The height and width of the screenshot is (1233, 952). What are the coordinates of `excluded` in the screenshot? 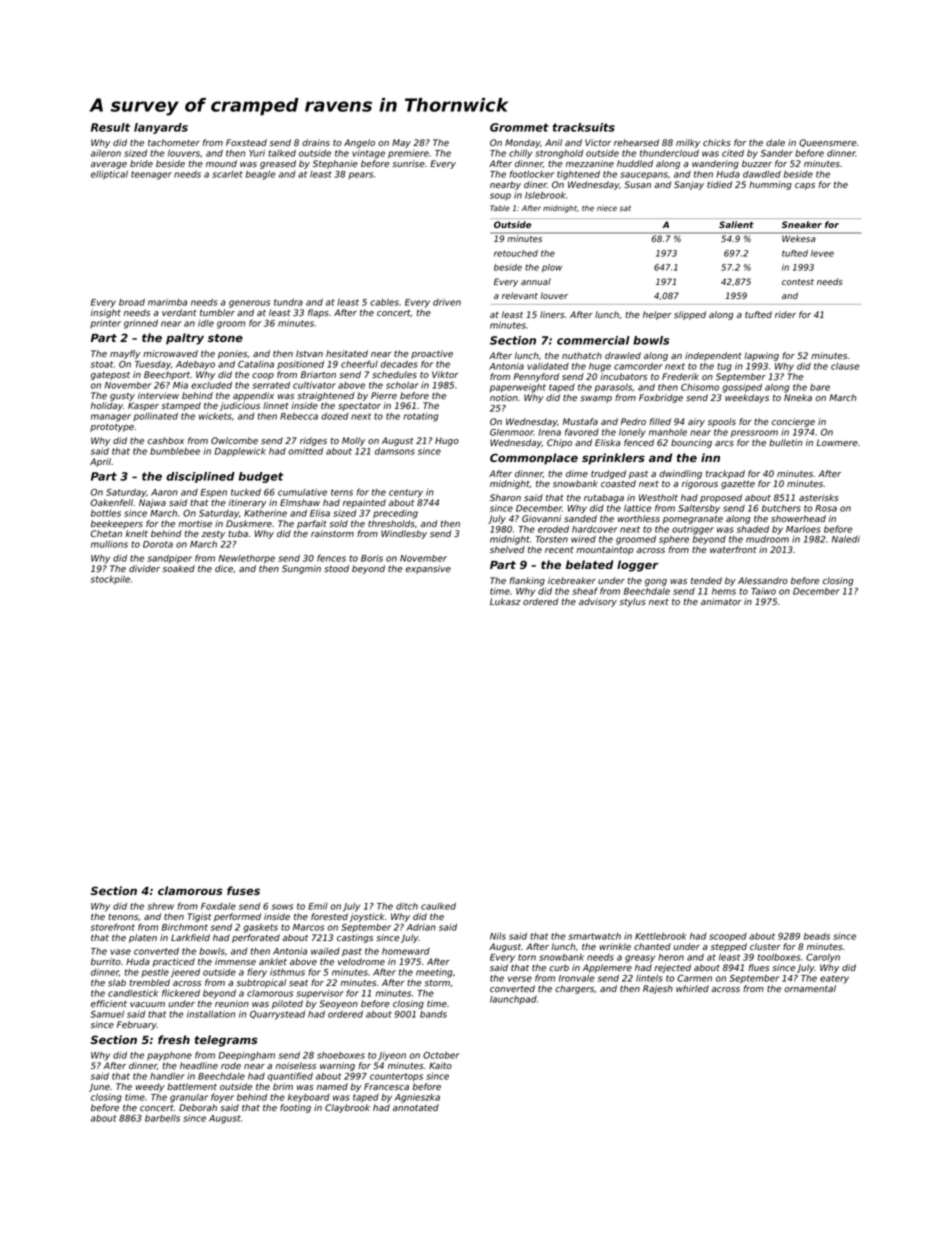 It's located at (211, 385).
